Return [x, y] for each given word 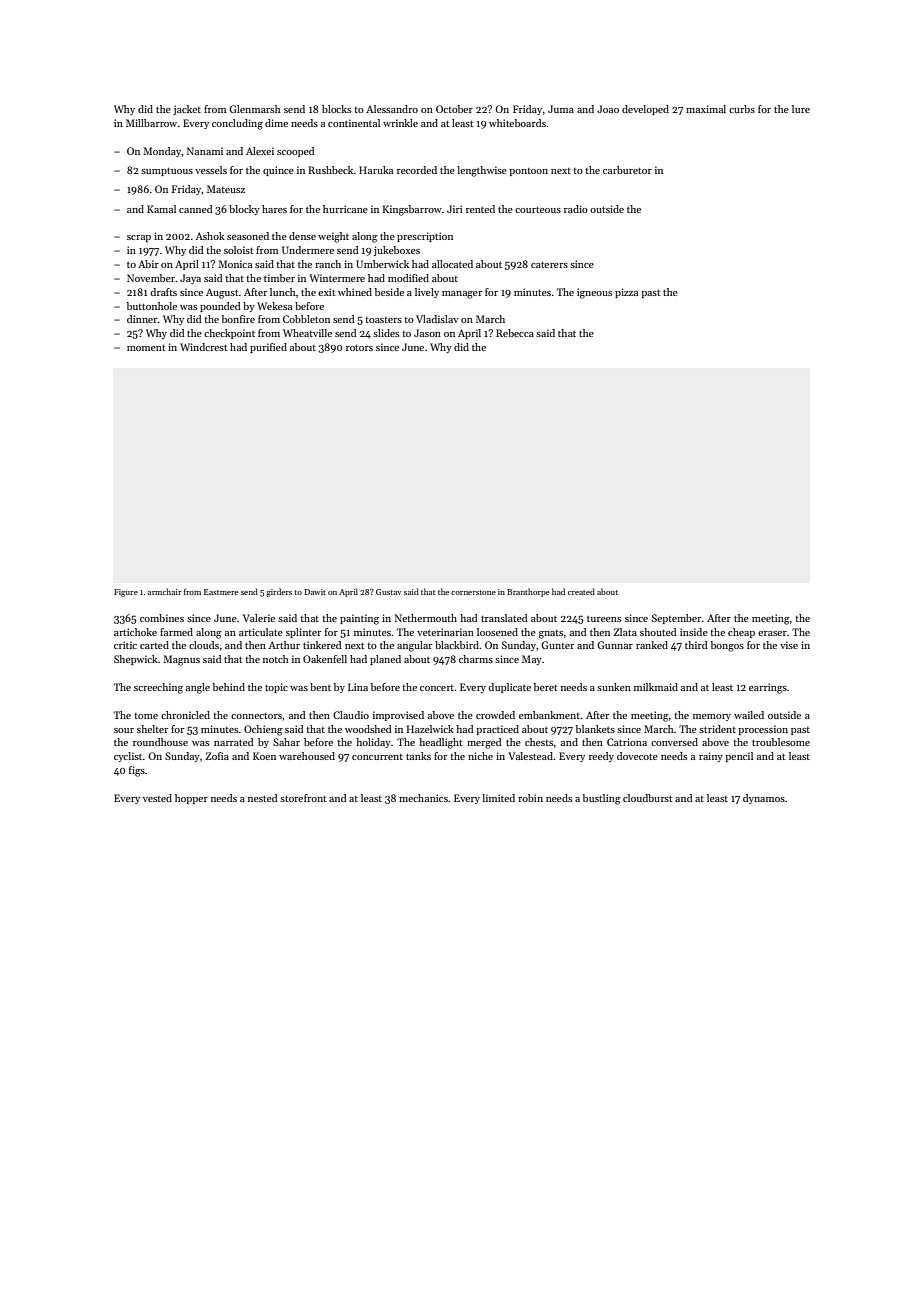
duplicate [509, 688]
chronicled [185, 715]
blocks [336, 109]
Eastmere [221, 592]
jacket [187, 110]
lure [801, 109]
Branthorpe [528, 592]
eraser [772, 633]
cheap [741, 633]
